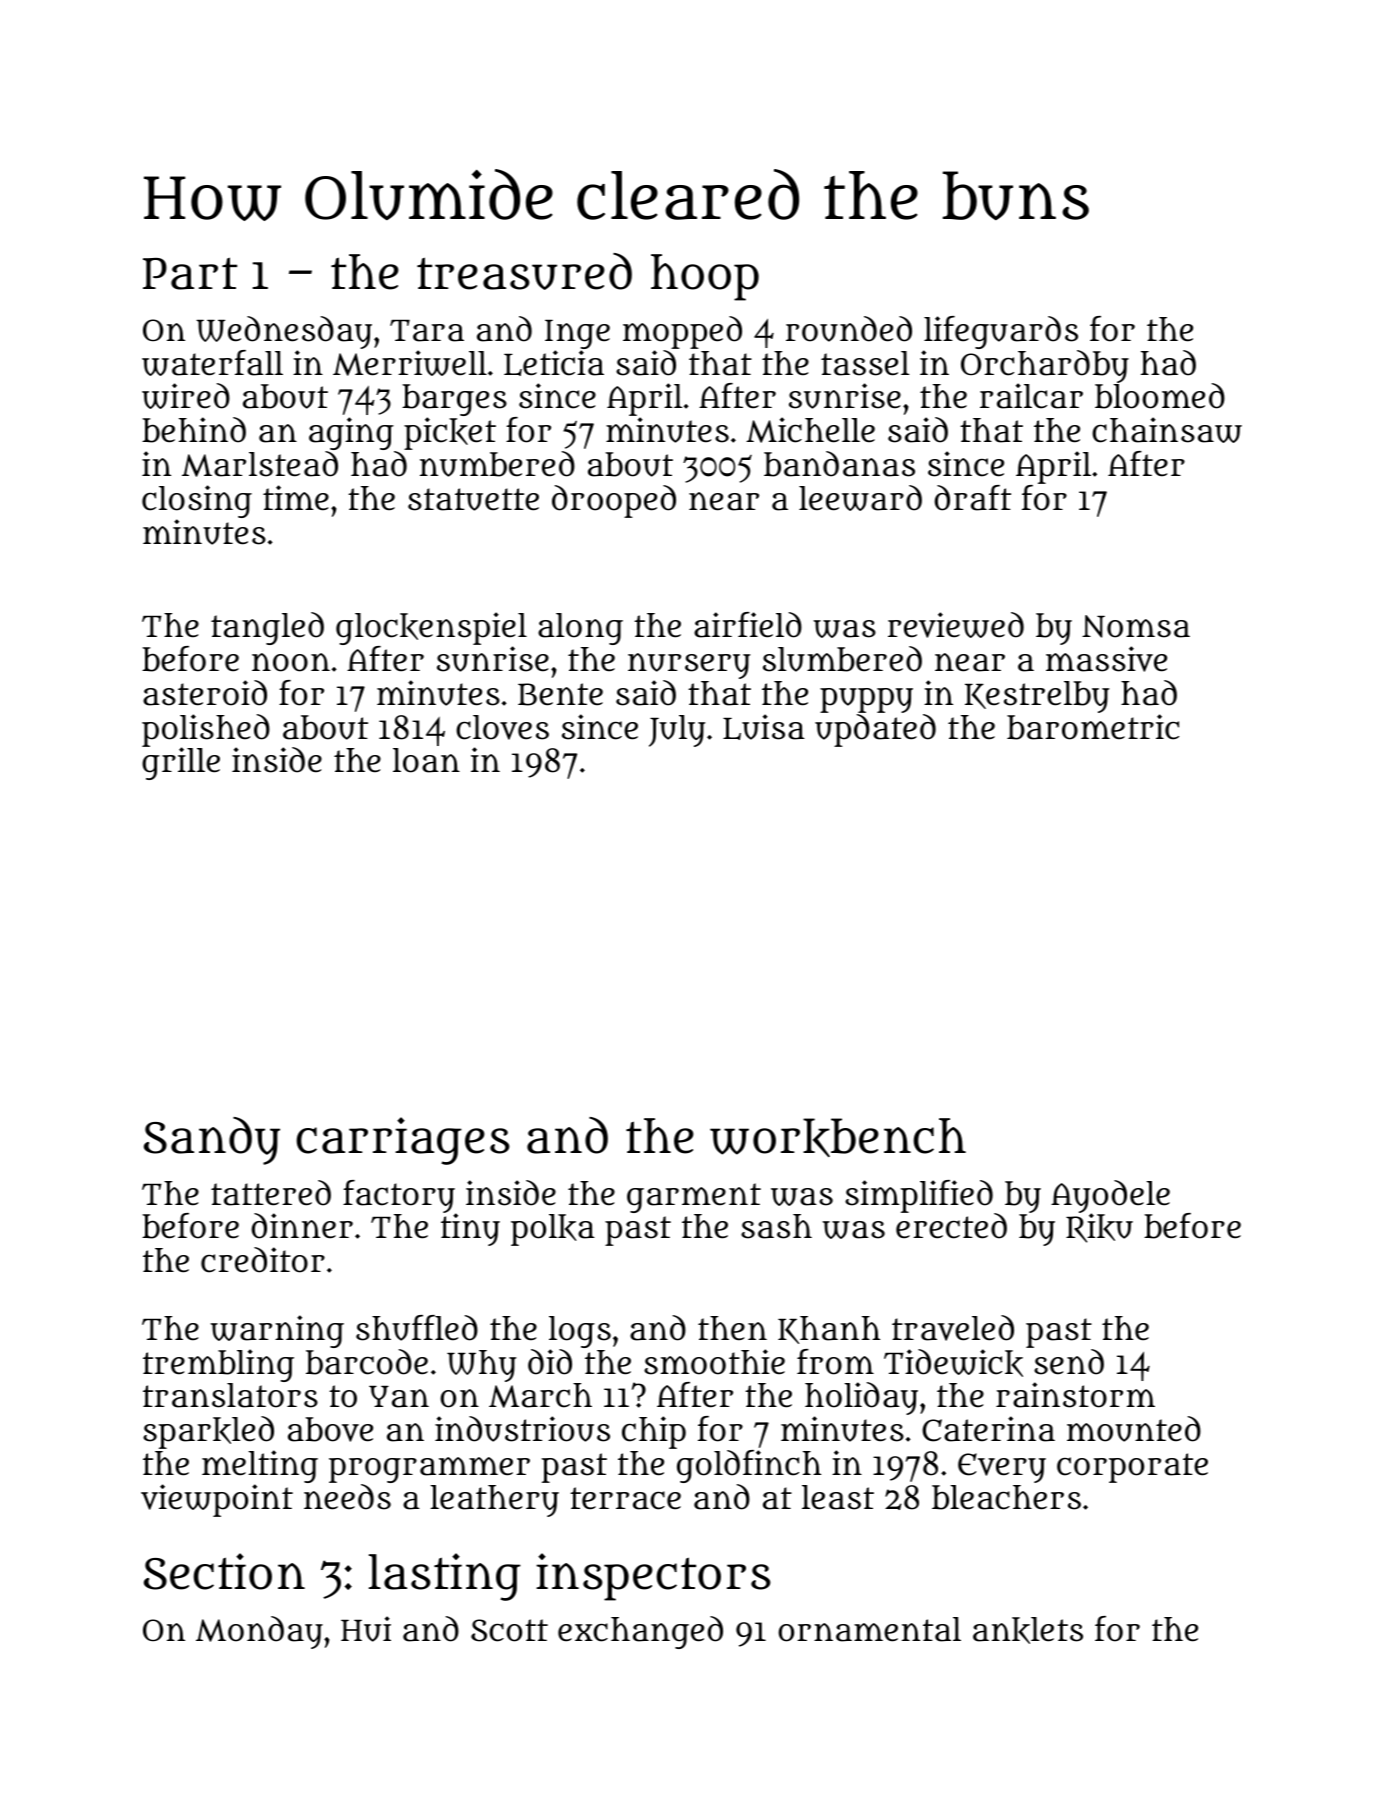  I want to click on Ayodele, so click(1110, 1197).
